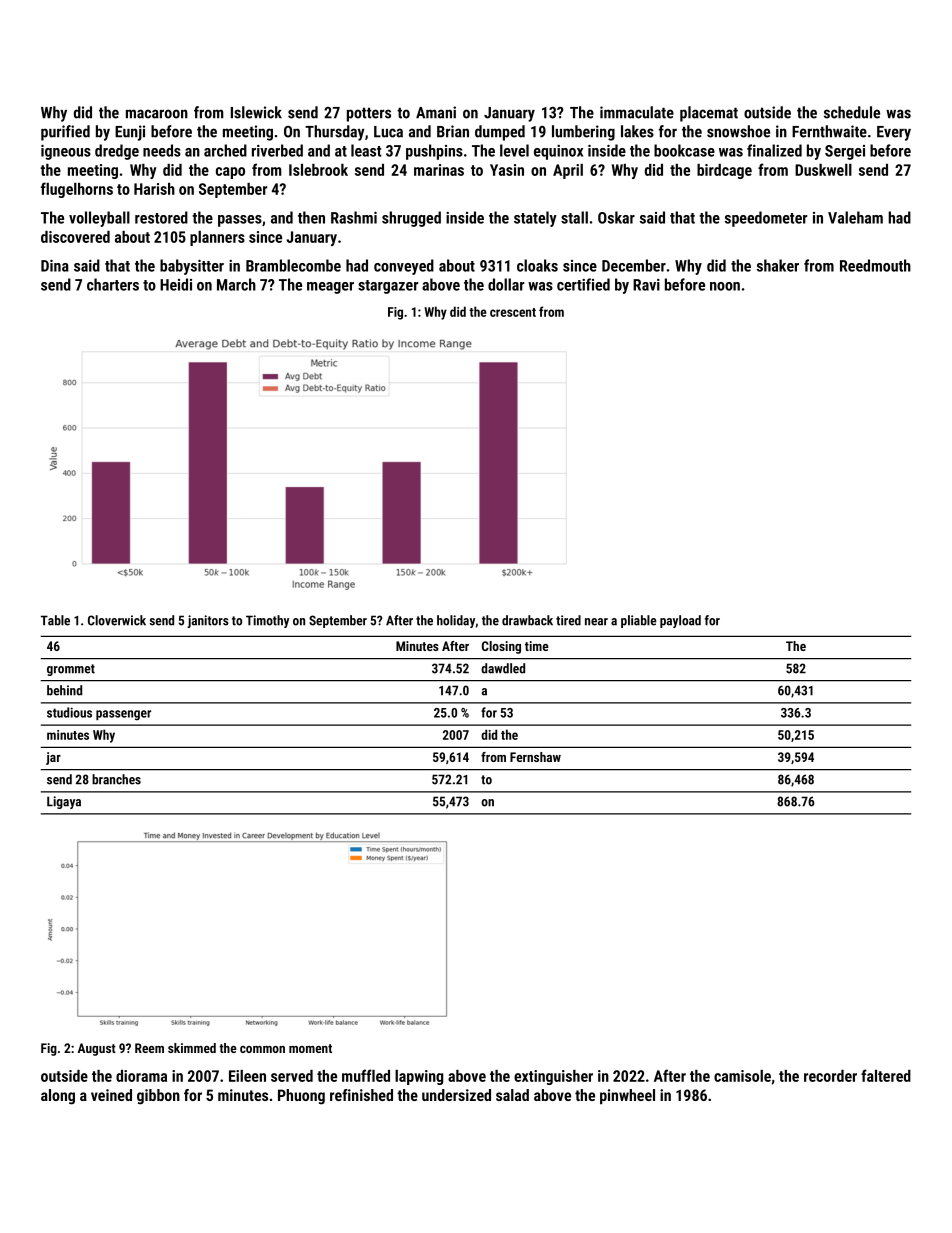 The height and width of the document is (1233, 952). Describe the element at coordinates (58, 1097) in the document. I see `along` at that location.
